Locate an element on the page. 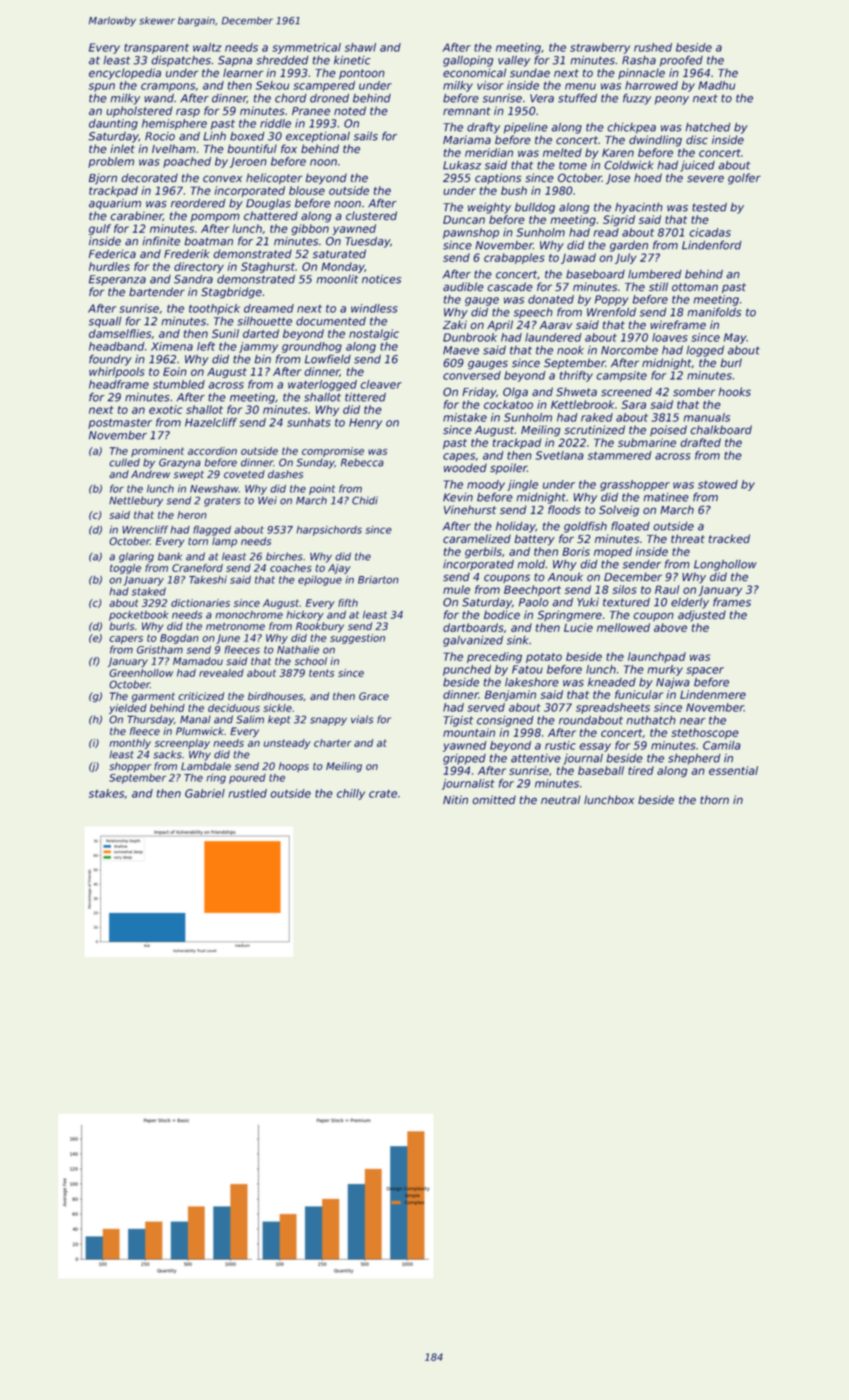 The image size is (849, 1400). Nitin is located at coordinates (455, 799).
